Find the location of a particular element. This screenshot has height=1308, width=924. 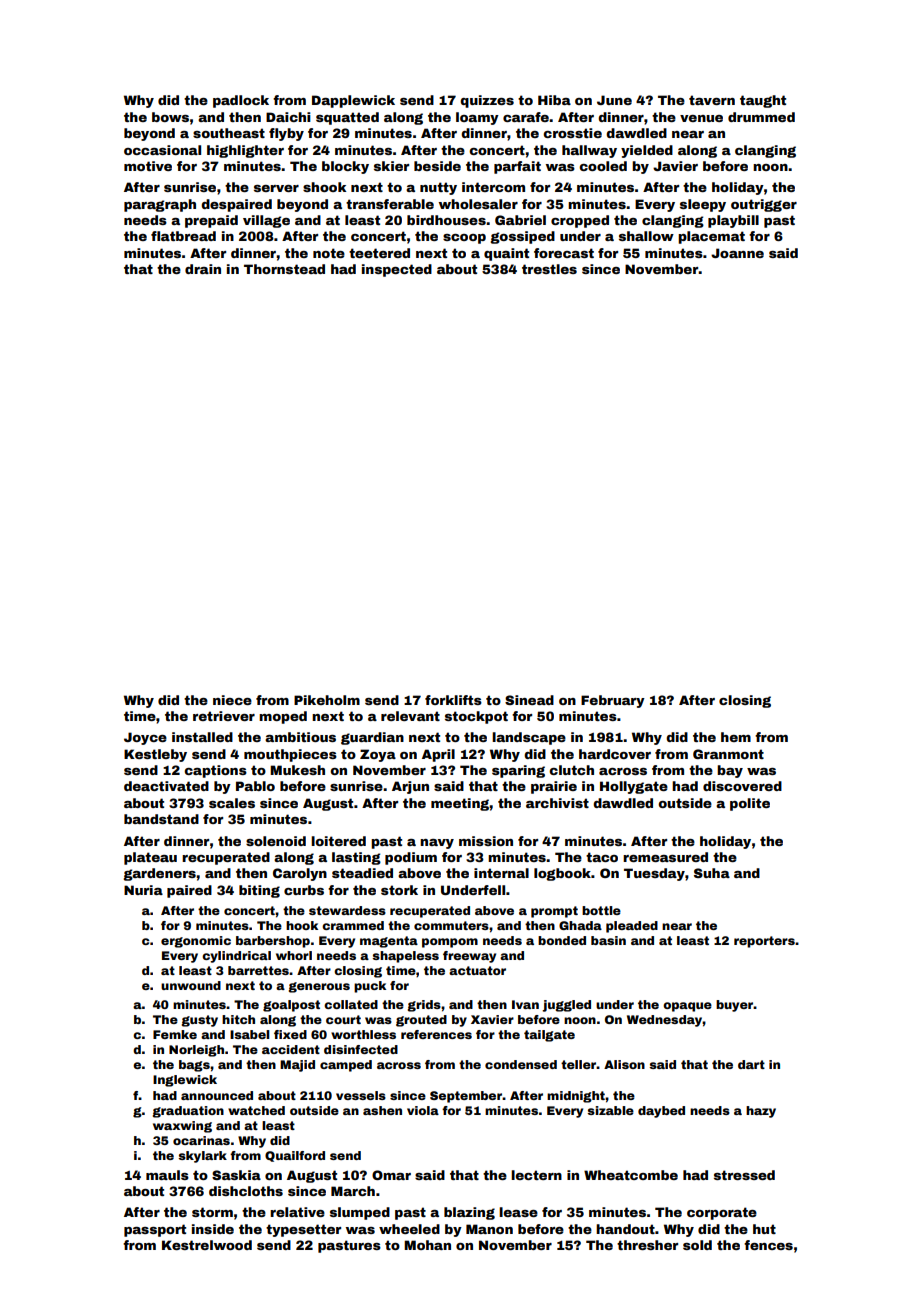

Joanne is located at coordinates (737, 253).
